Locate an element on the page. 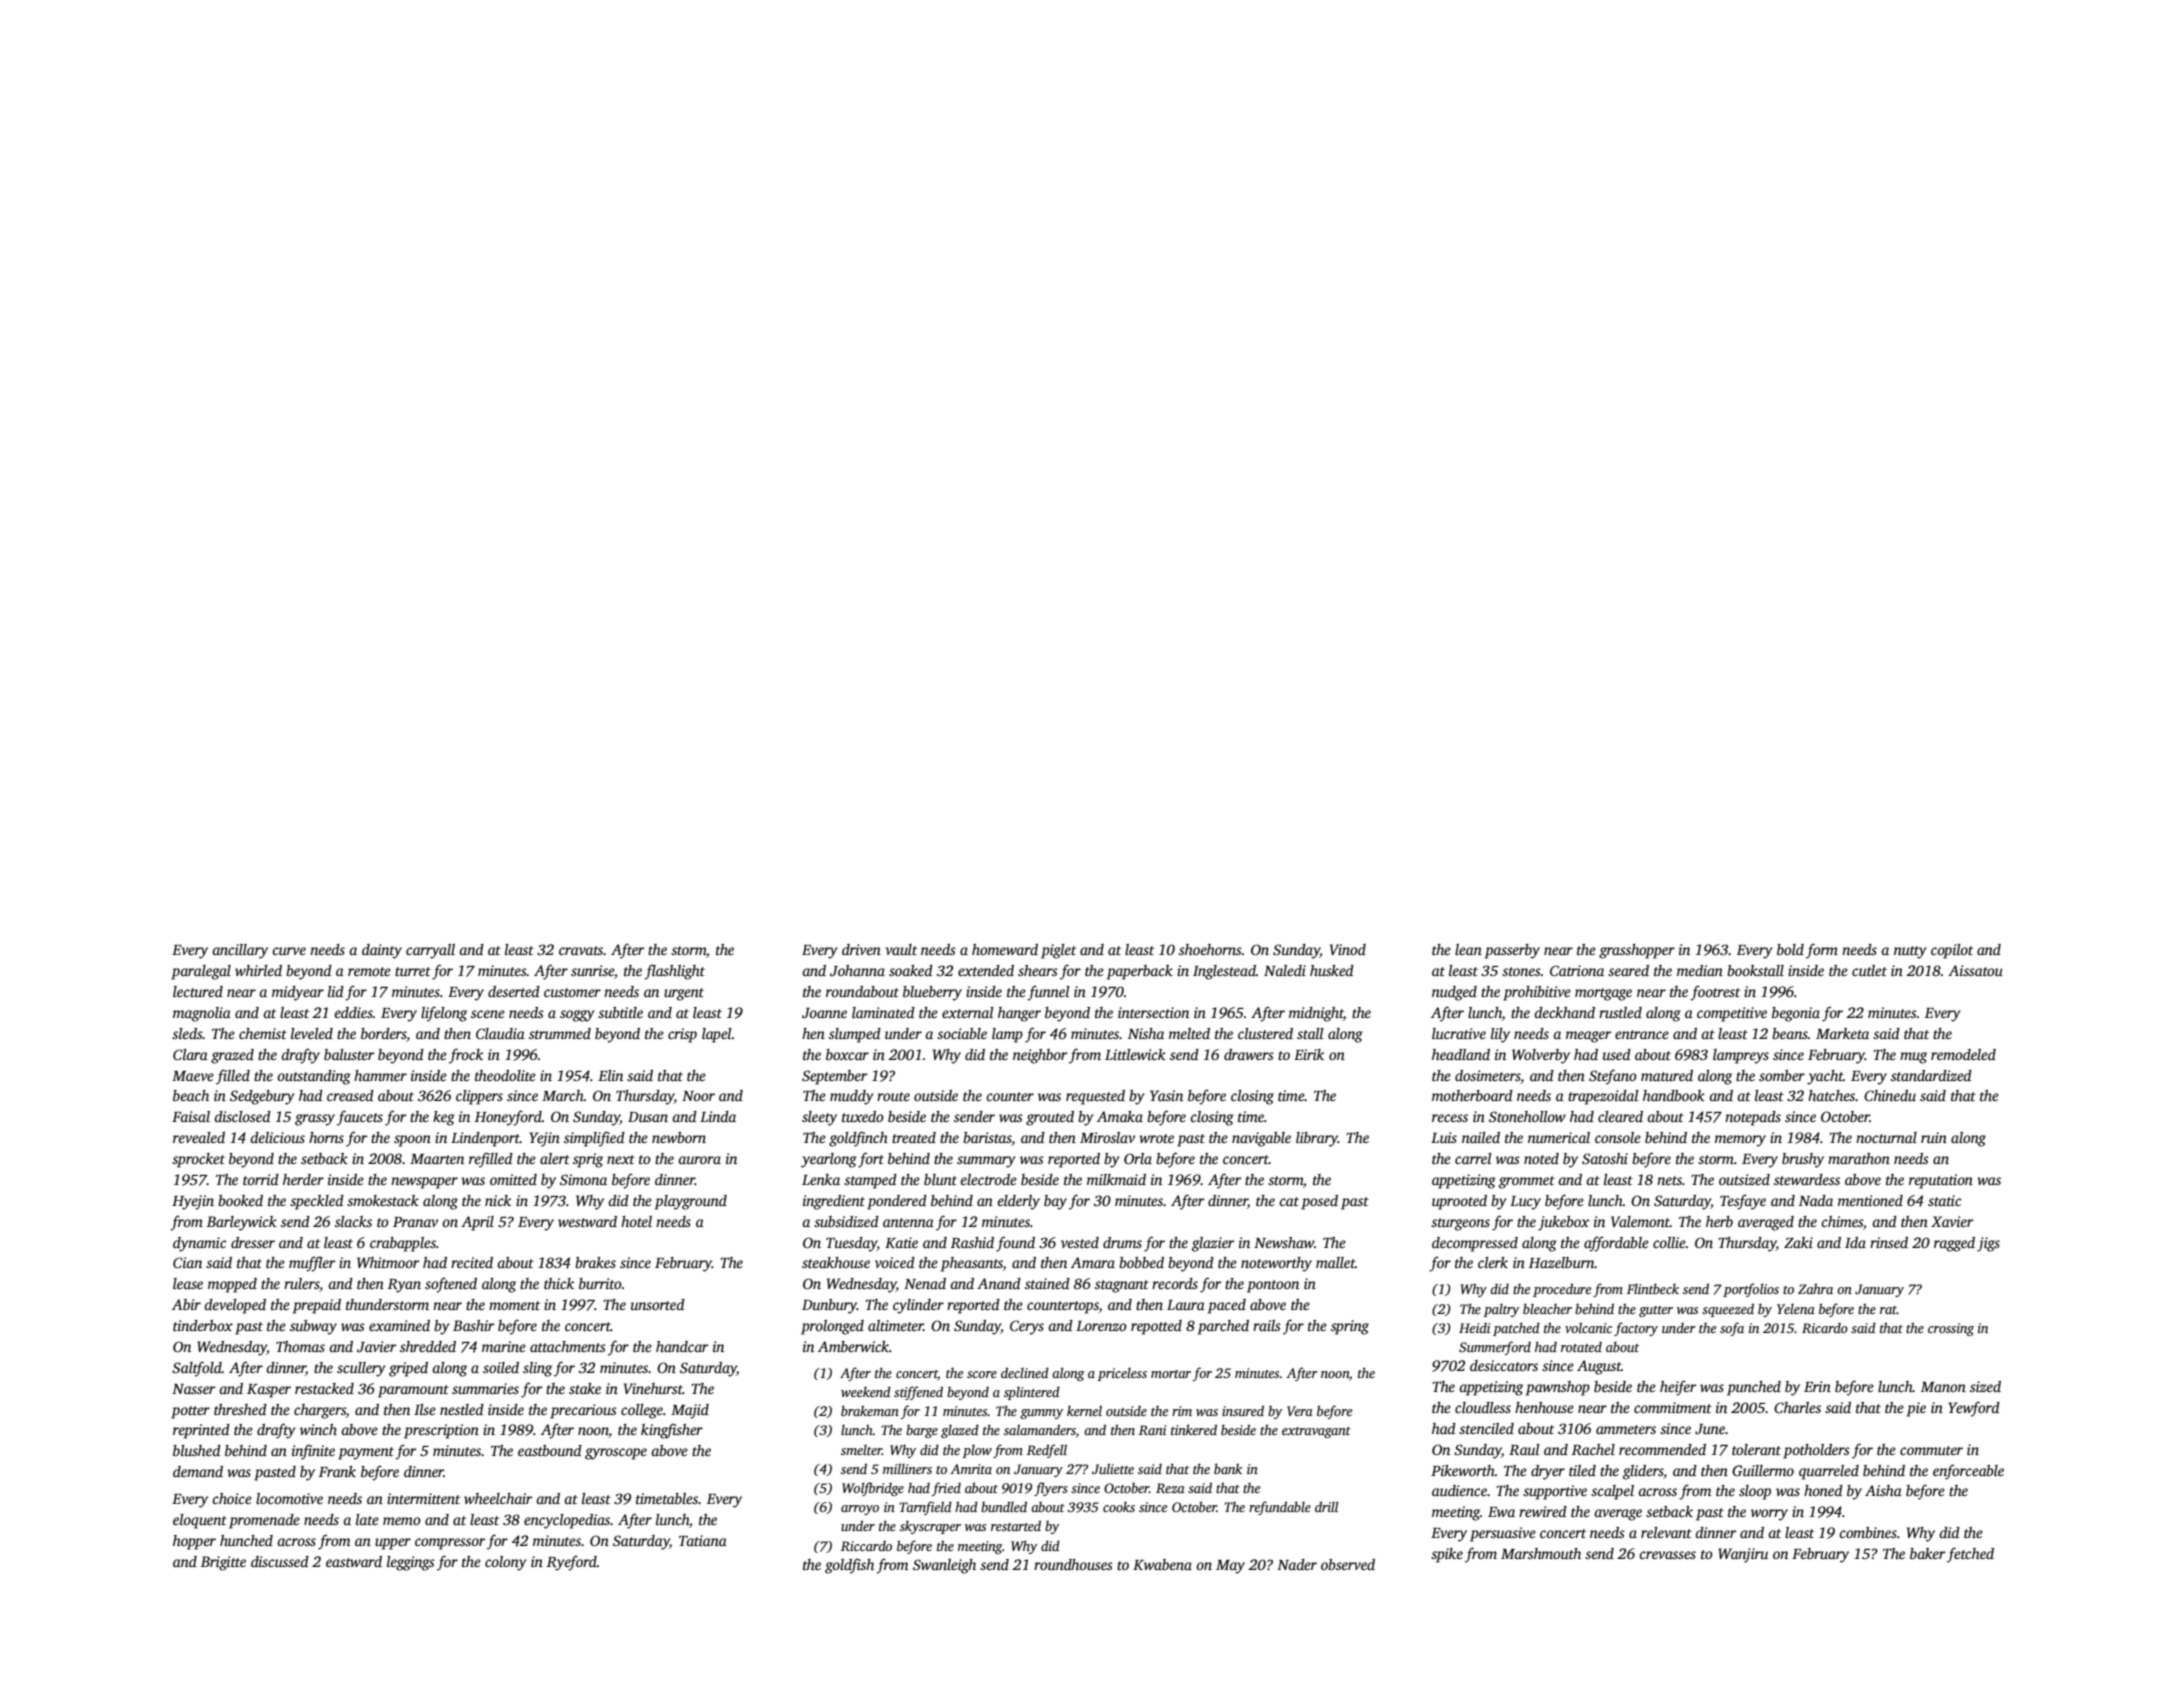  Marketa is located at coordinates (1842, 1033).
